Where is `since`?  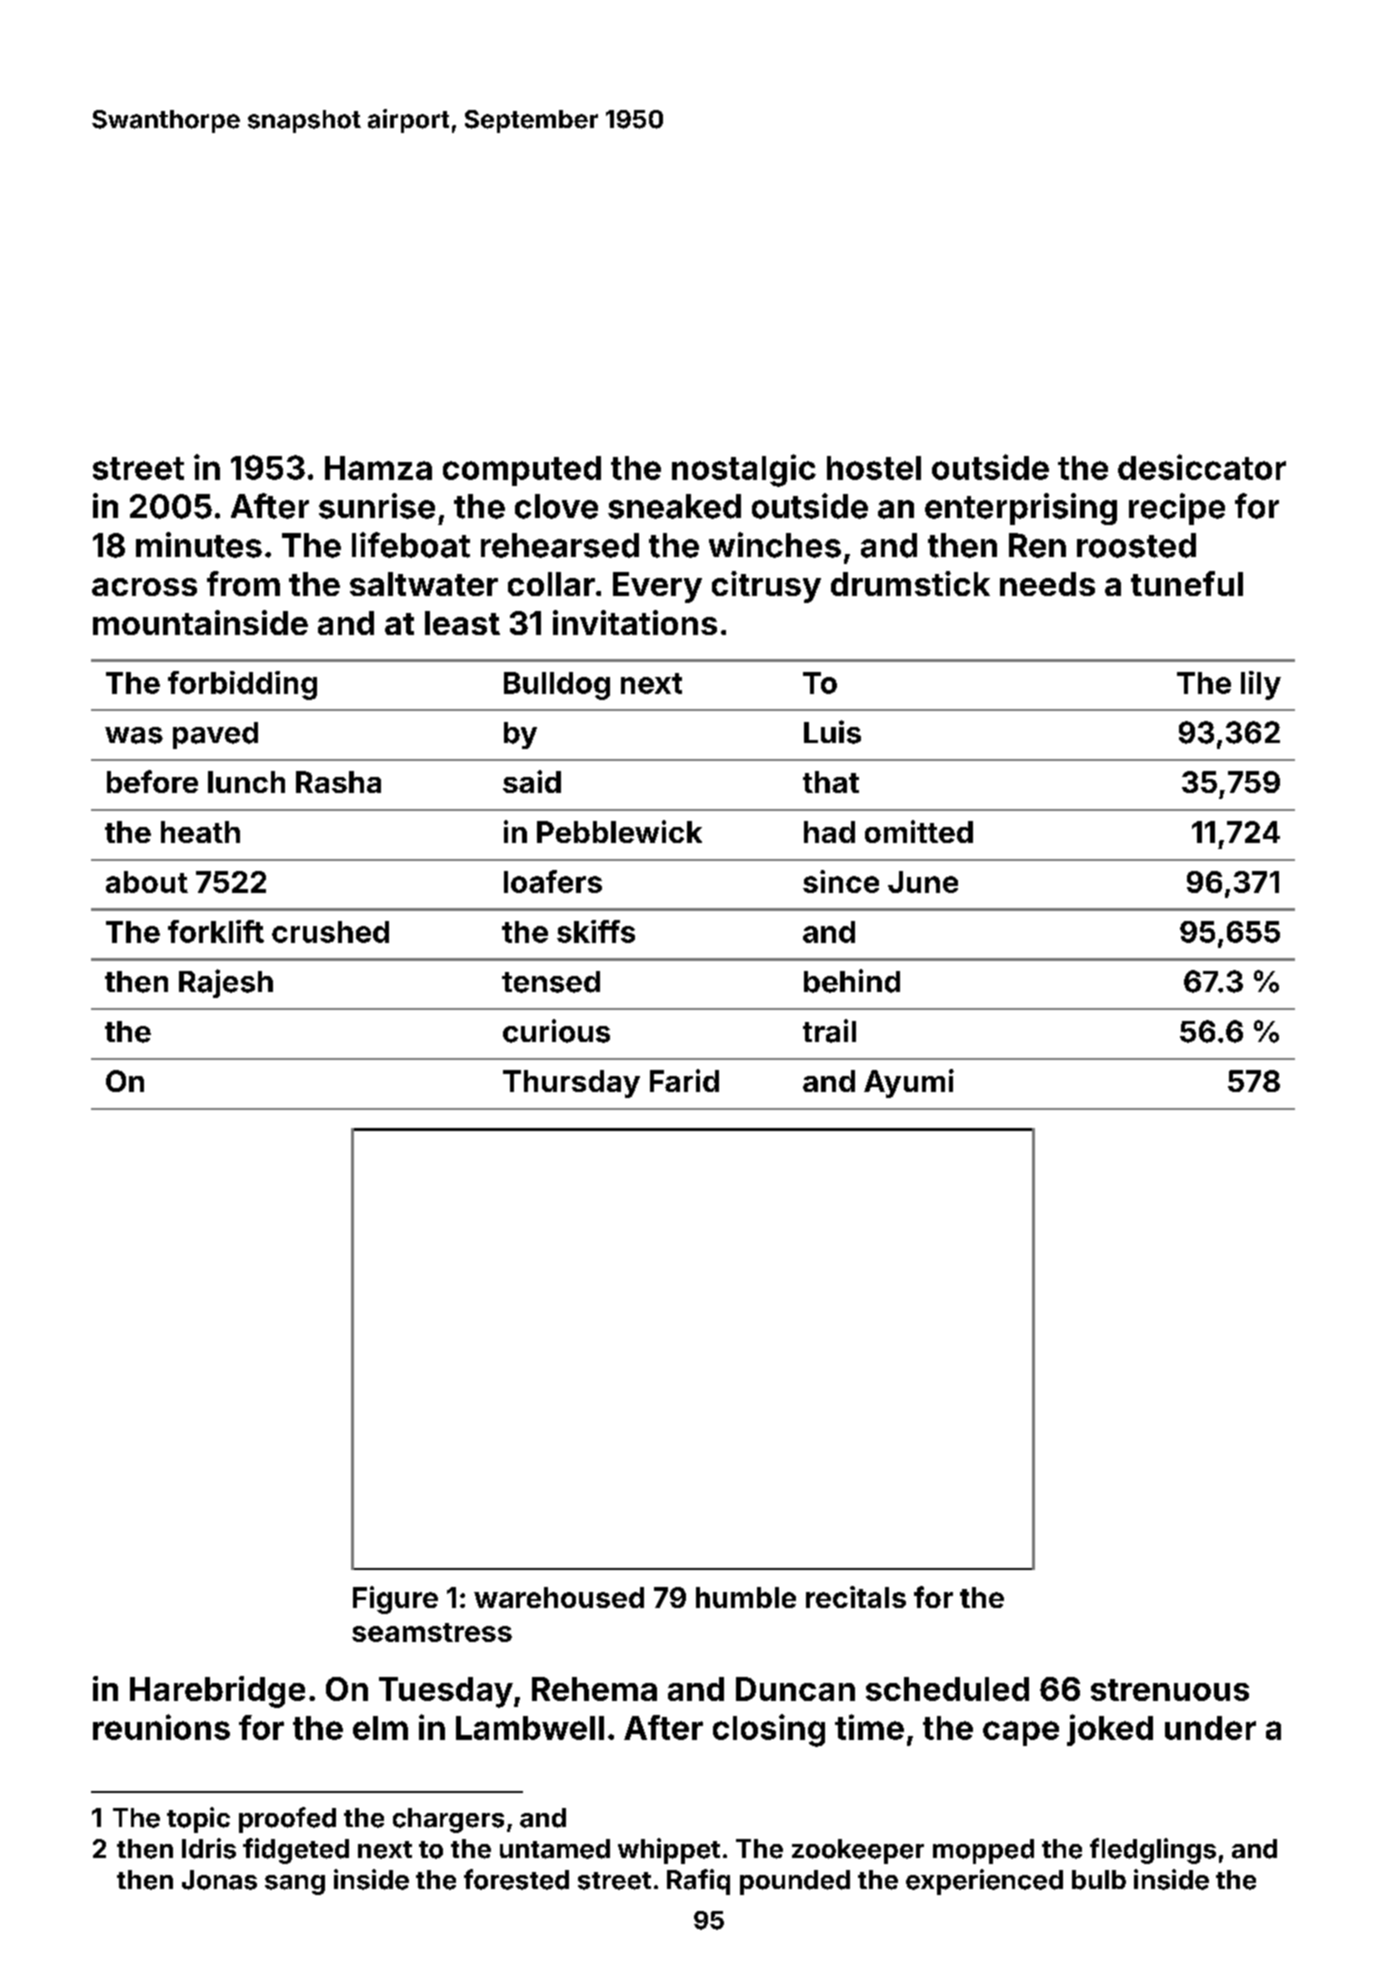
since is located at coordinates (841, 881).
